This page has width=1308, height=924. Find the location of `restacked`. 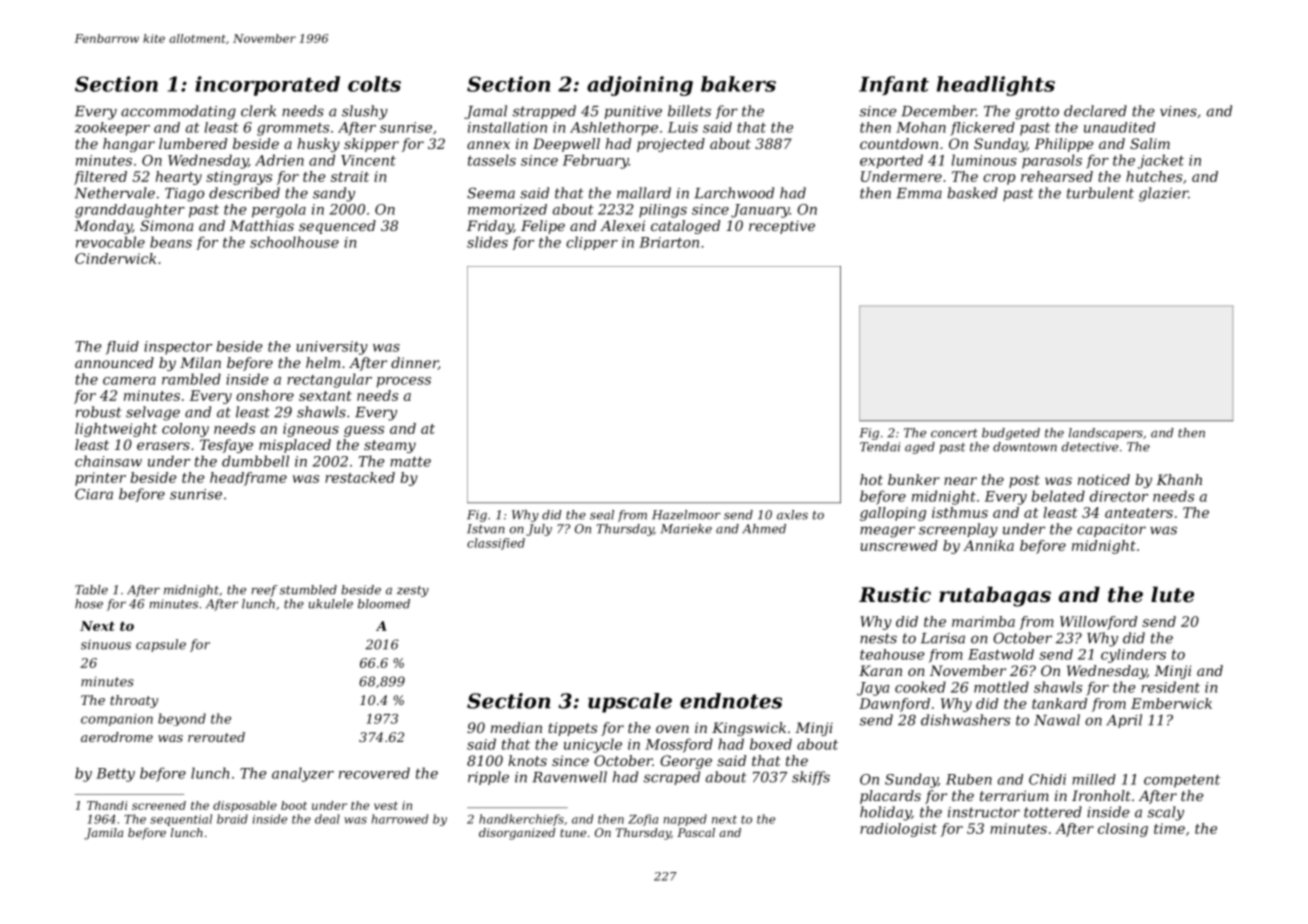

restacked is located at coordinates (360, 477).
